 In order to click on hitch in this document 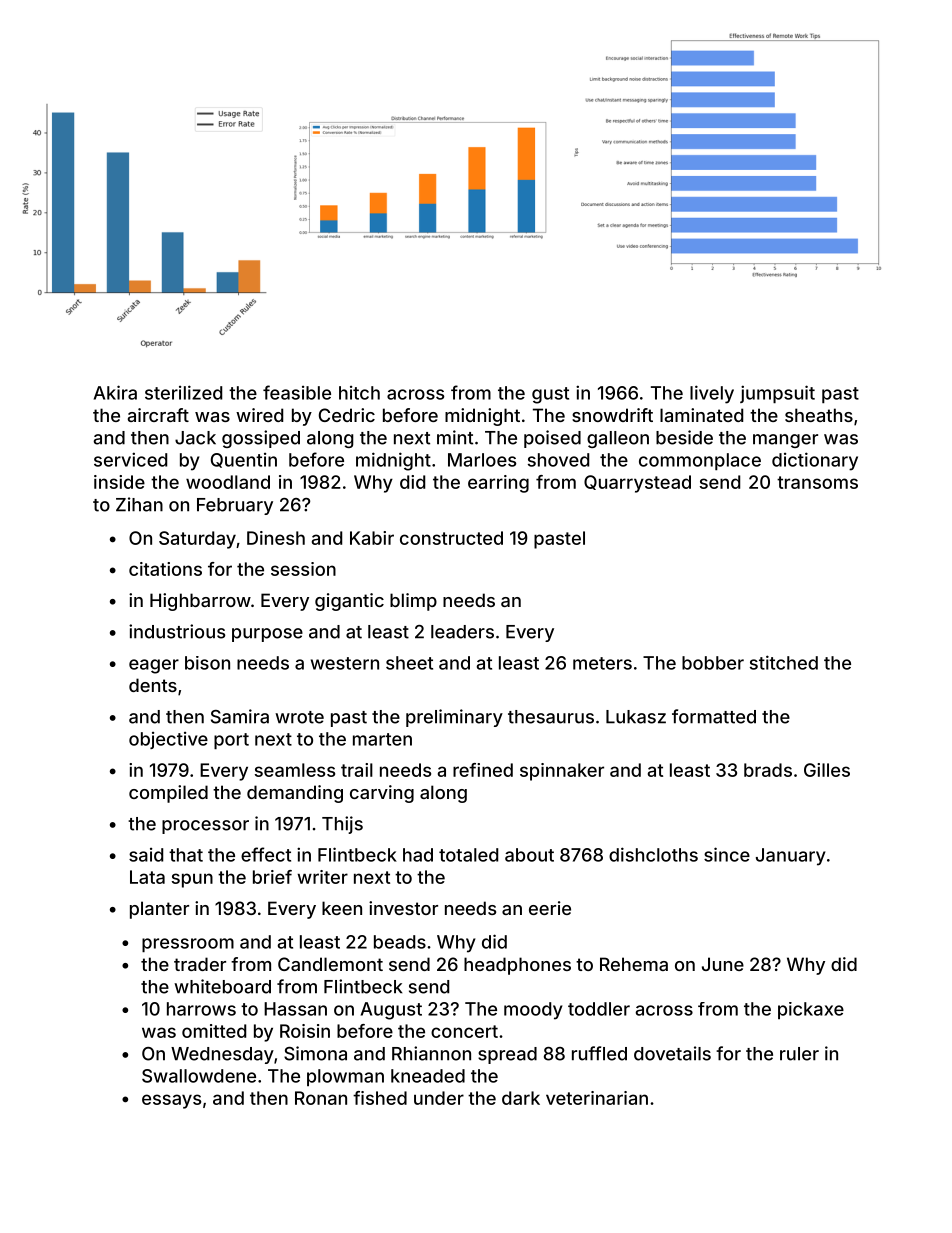, I will do `click(359, 393)`.
